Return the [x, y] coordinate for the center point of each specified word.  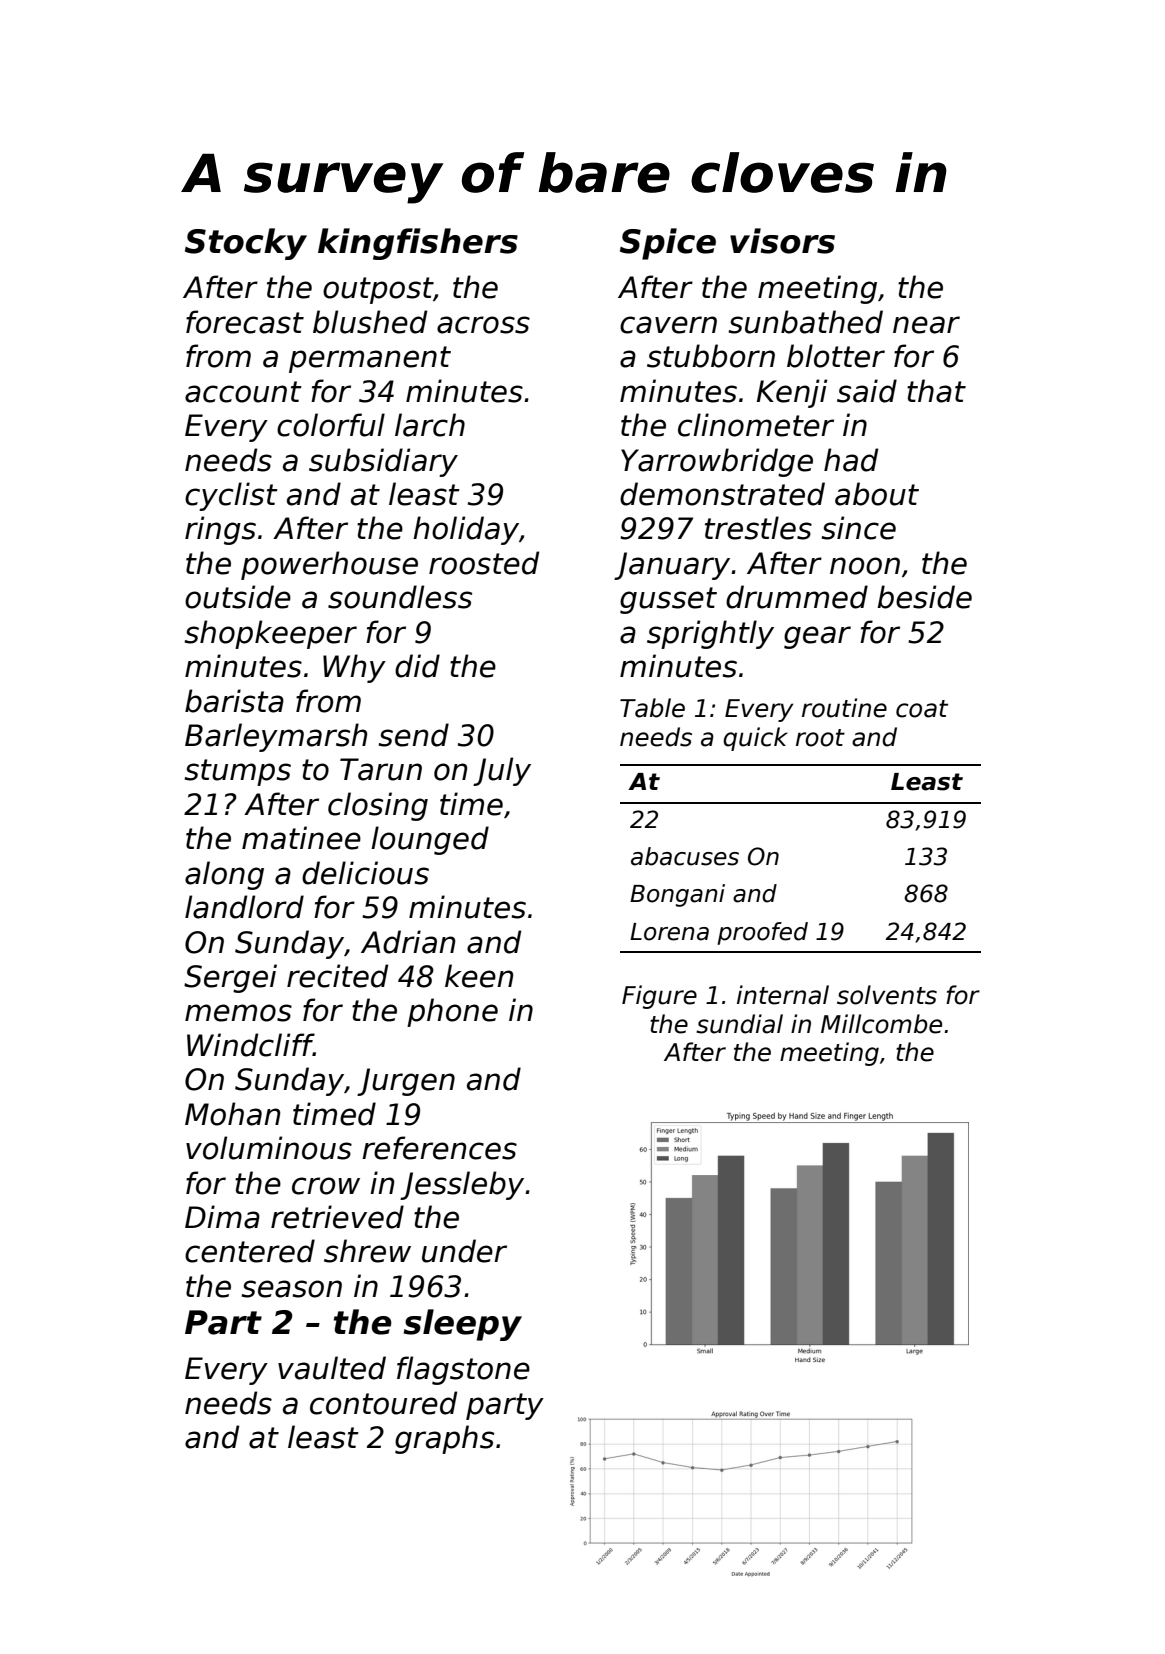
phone [452, 1012]
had [851, 460]
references [439, 1148]
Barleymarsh [276, 737]
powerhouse [329, 565]
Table [652, 708]
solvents [887, 995]
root [820, 738]
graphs [444, 1439]
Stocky [246, 244]
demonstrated [722, 494]
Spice [668, 244]
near [926, 325]
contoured [383, 1403]
